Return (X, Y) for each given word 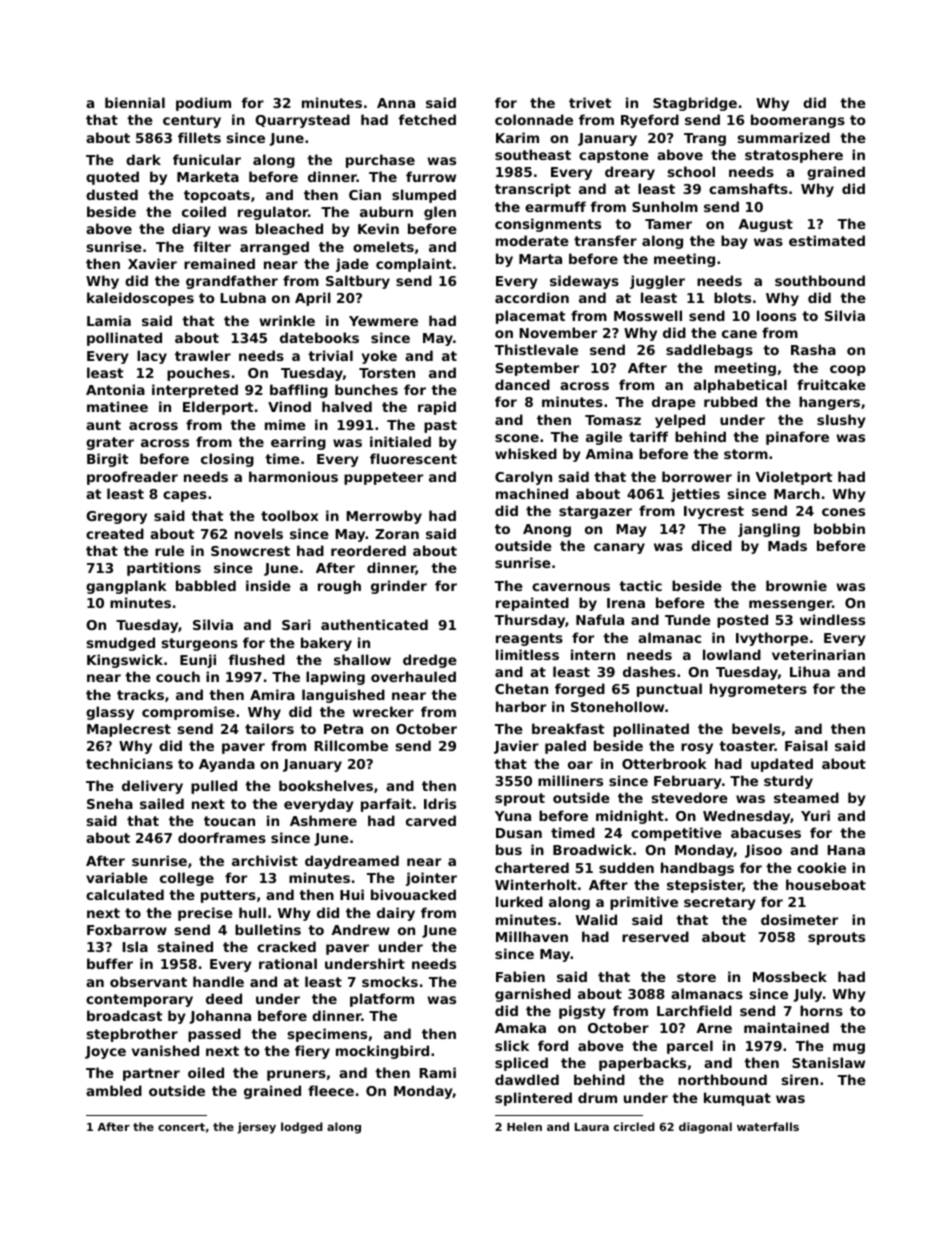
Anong (547, 530)
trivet (590, 102)
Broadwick (592, 849)
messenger (790, 605)
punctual (669, 690)
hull (252, 912)
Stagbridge (695, 104)
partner (151, 1074)
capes (185, 496)
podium (203, 104)
